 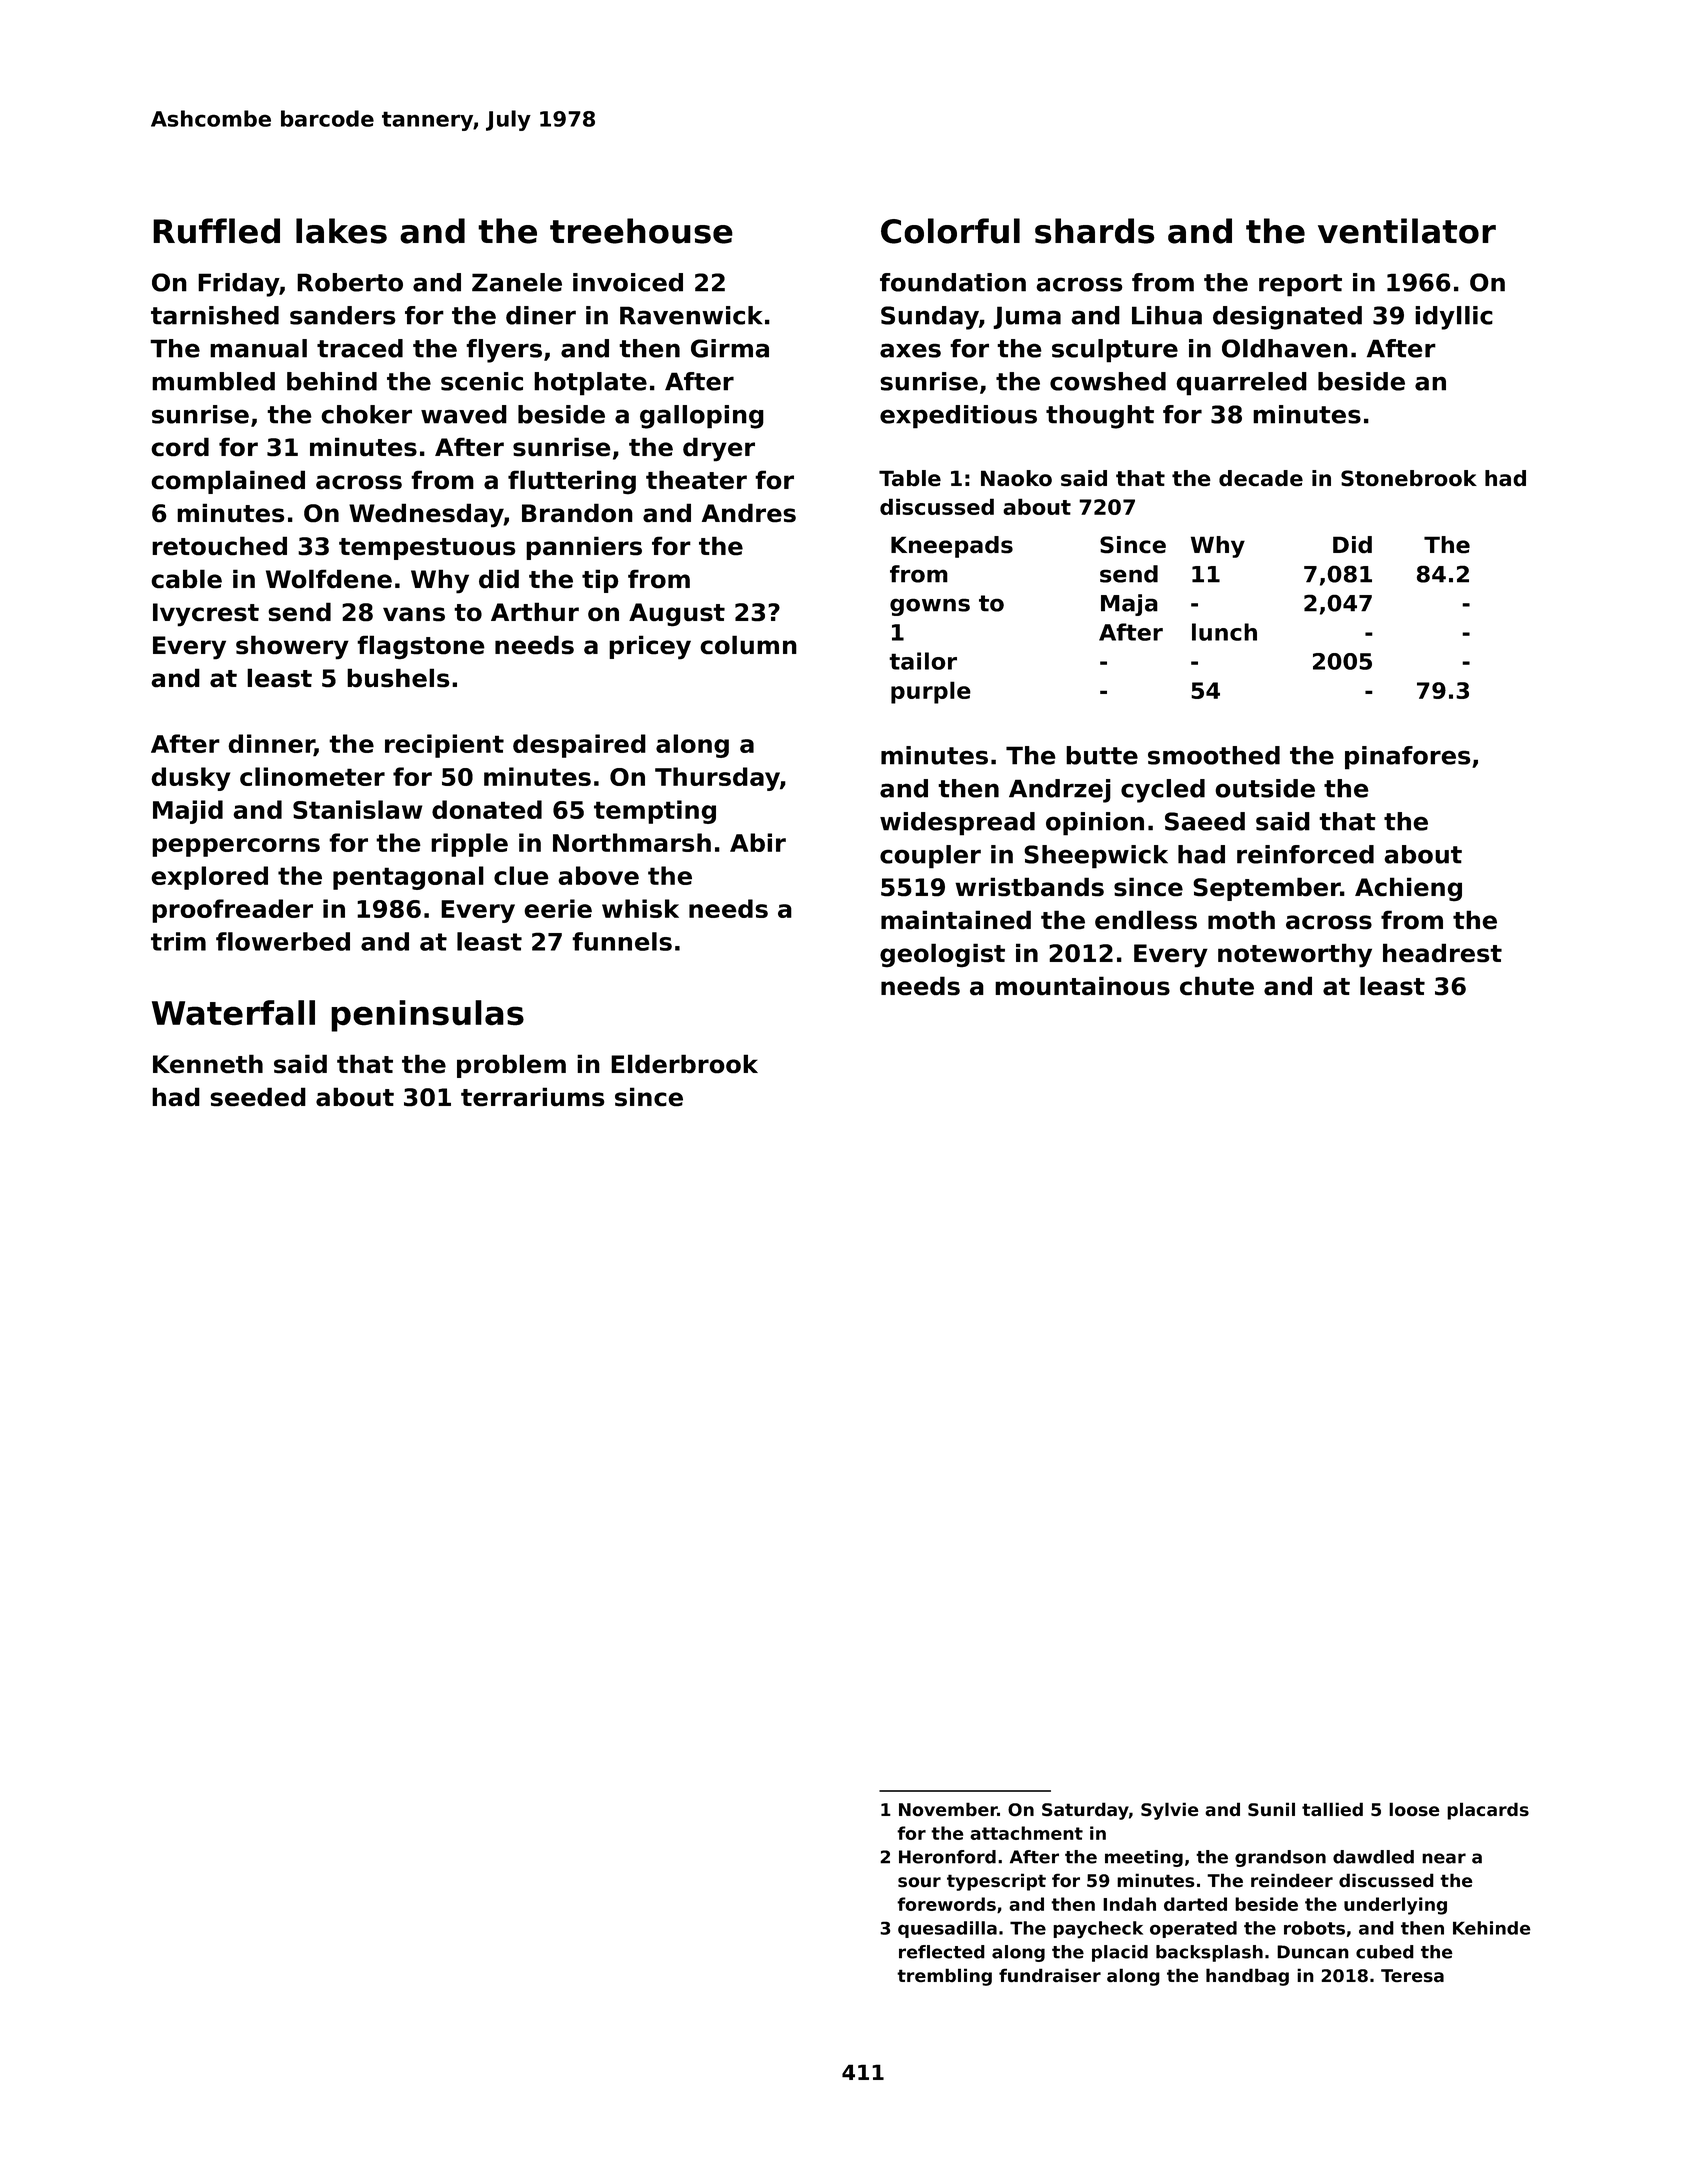 I want to click on headrest, so click(x=1442, y=953).
